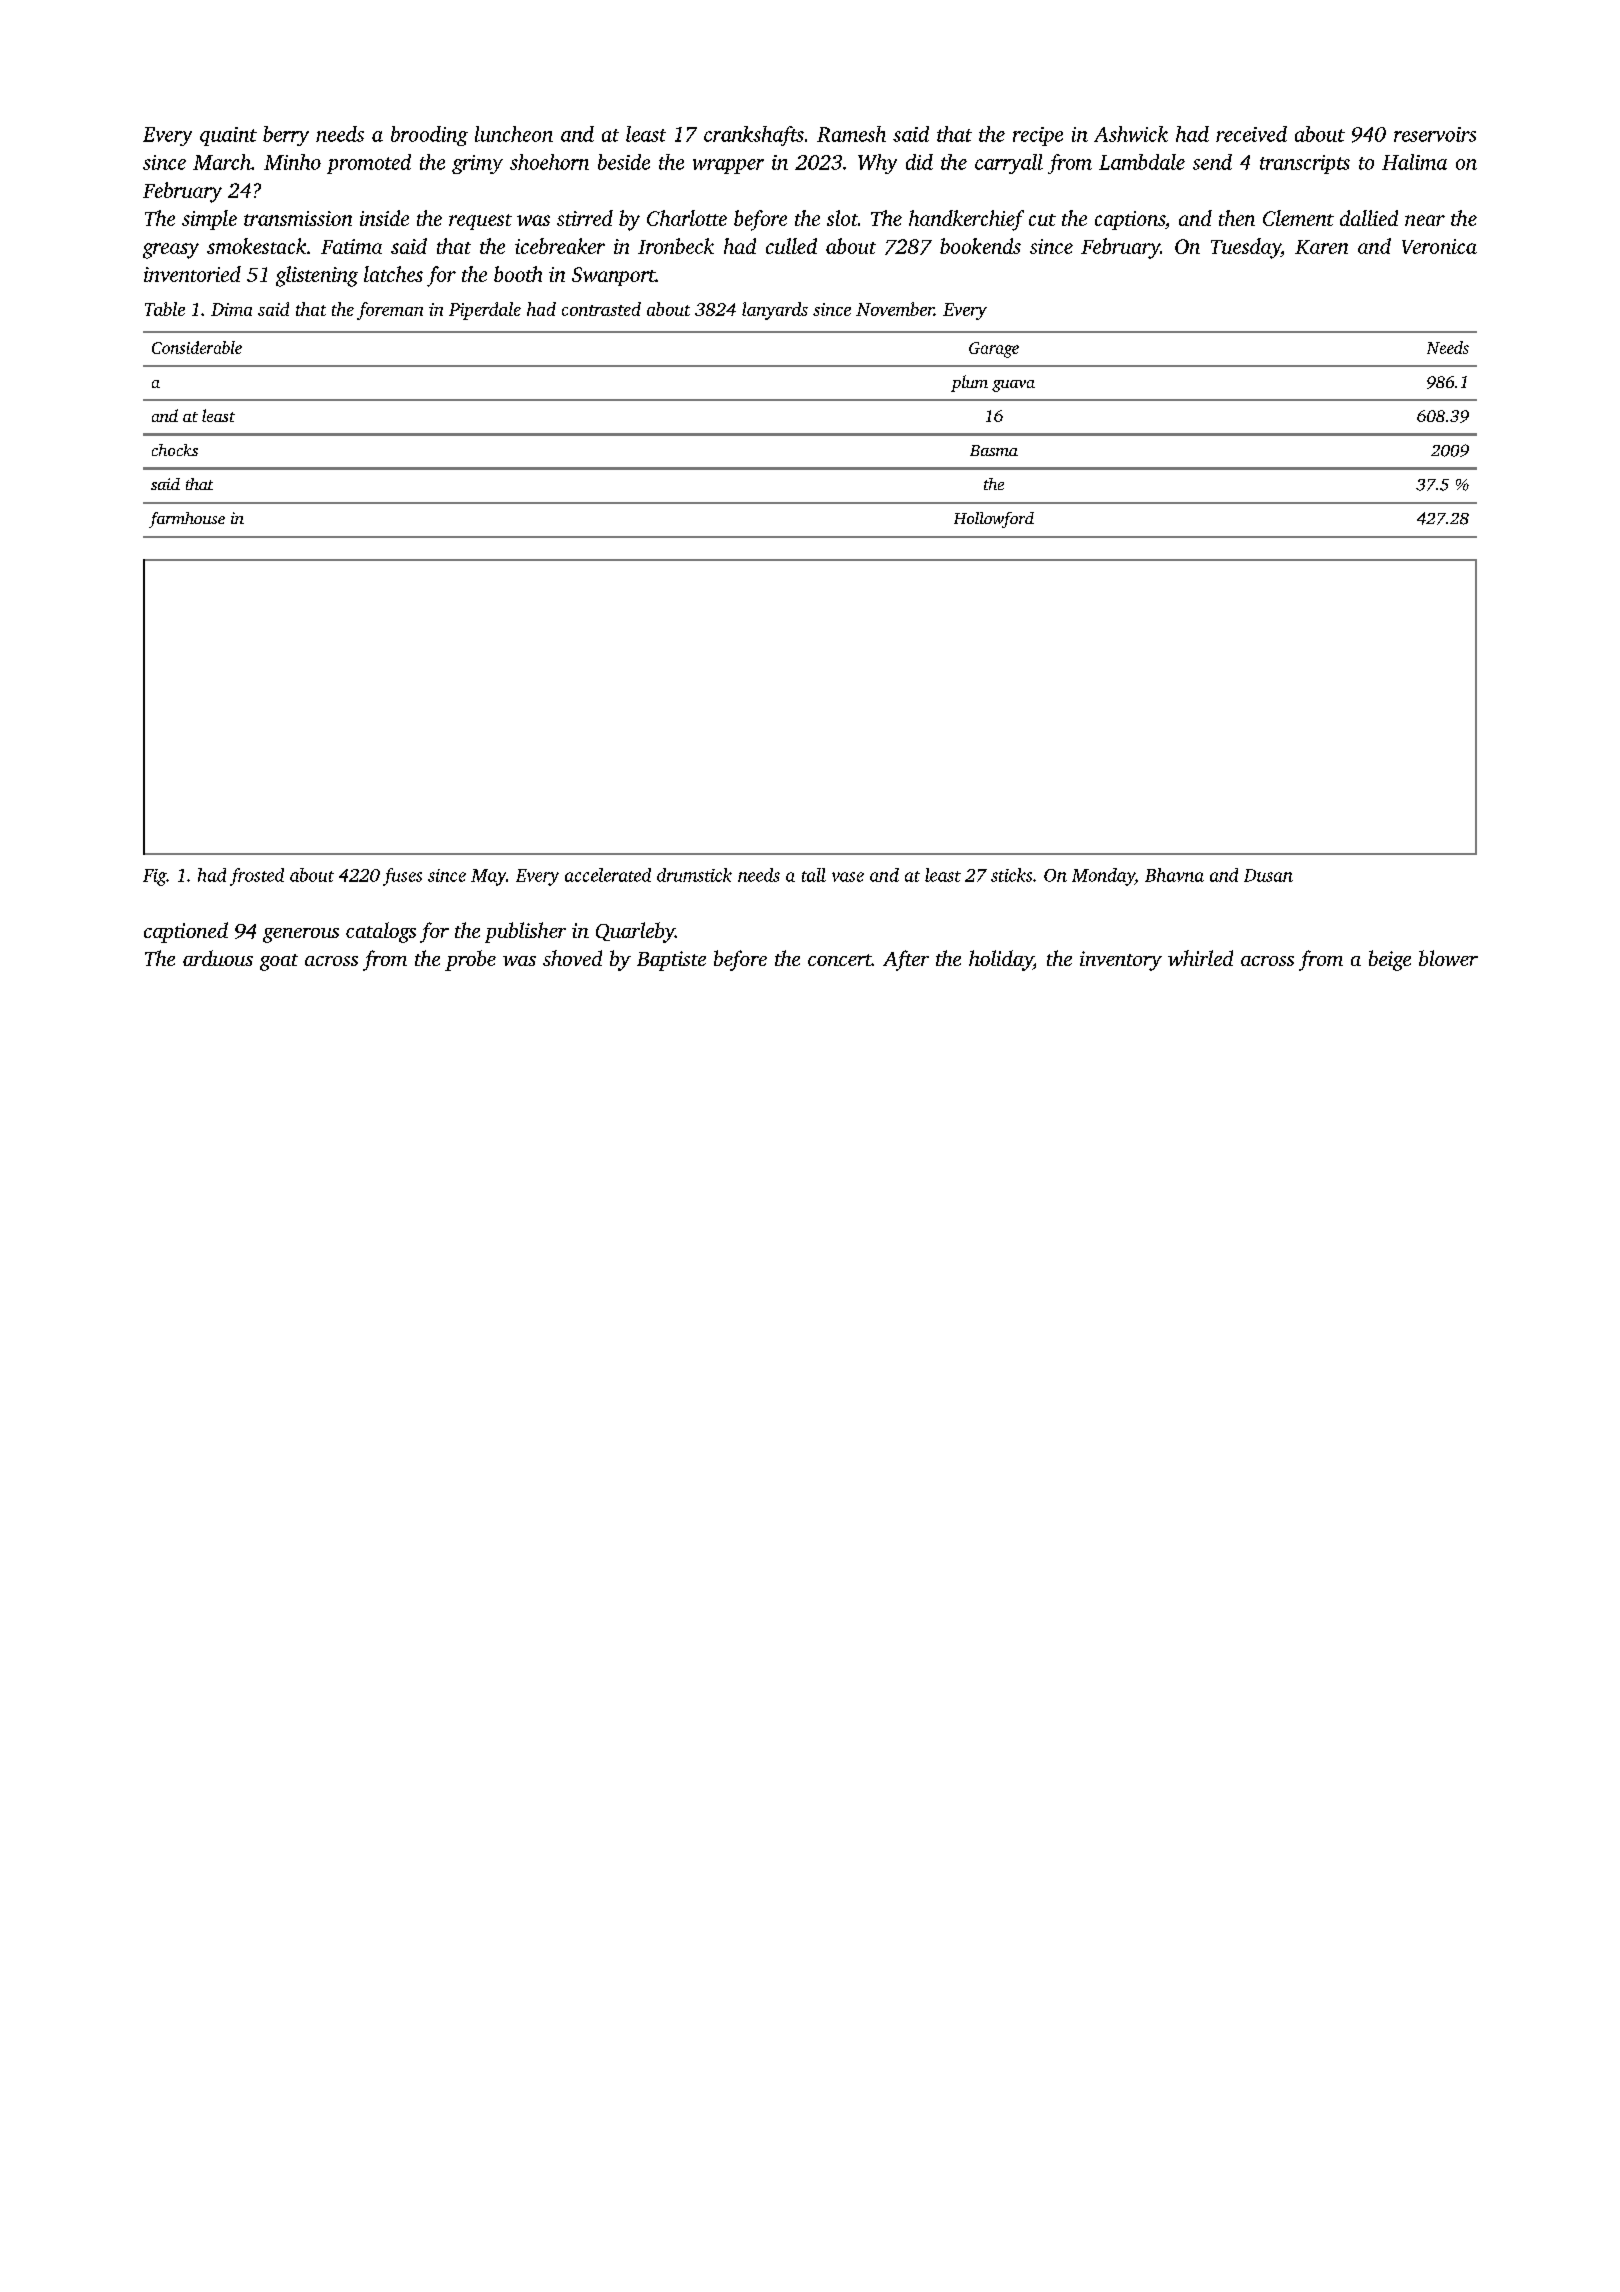 Image resolution: width=1620 pixels, height=2292 pixels. What do you see at coordinates (1435, 134) in the image?
I see `reservoirs` at bounding box center [1435, 134].
